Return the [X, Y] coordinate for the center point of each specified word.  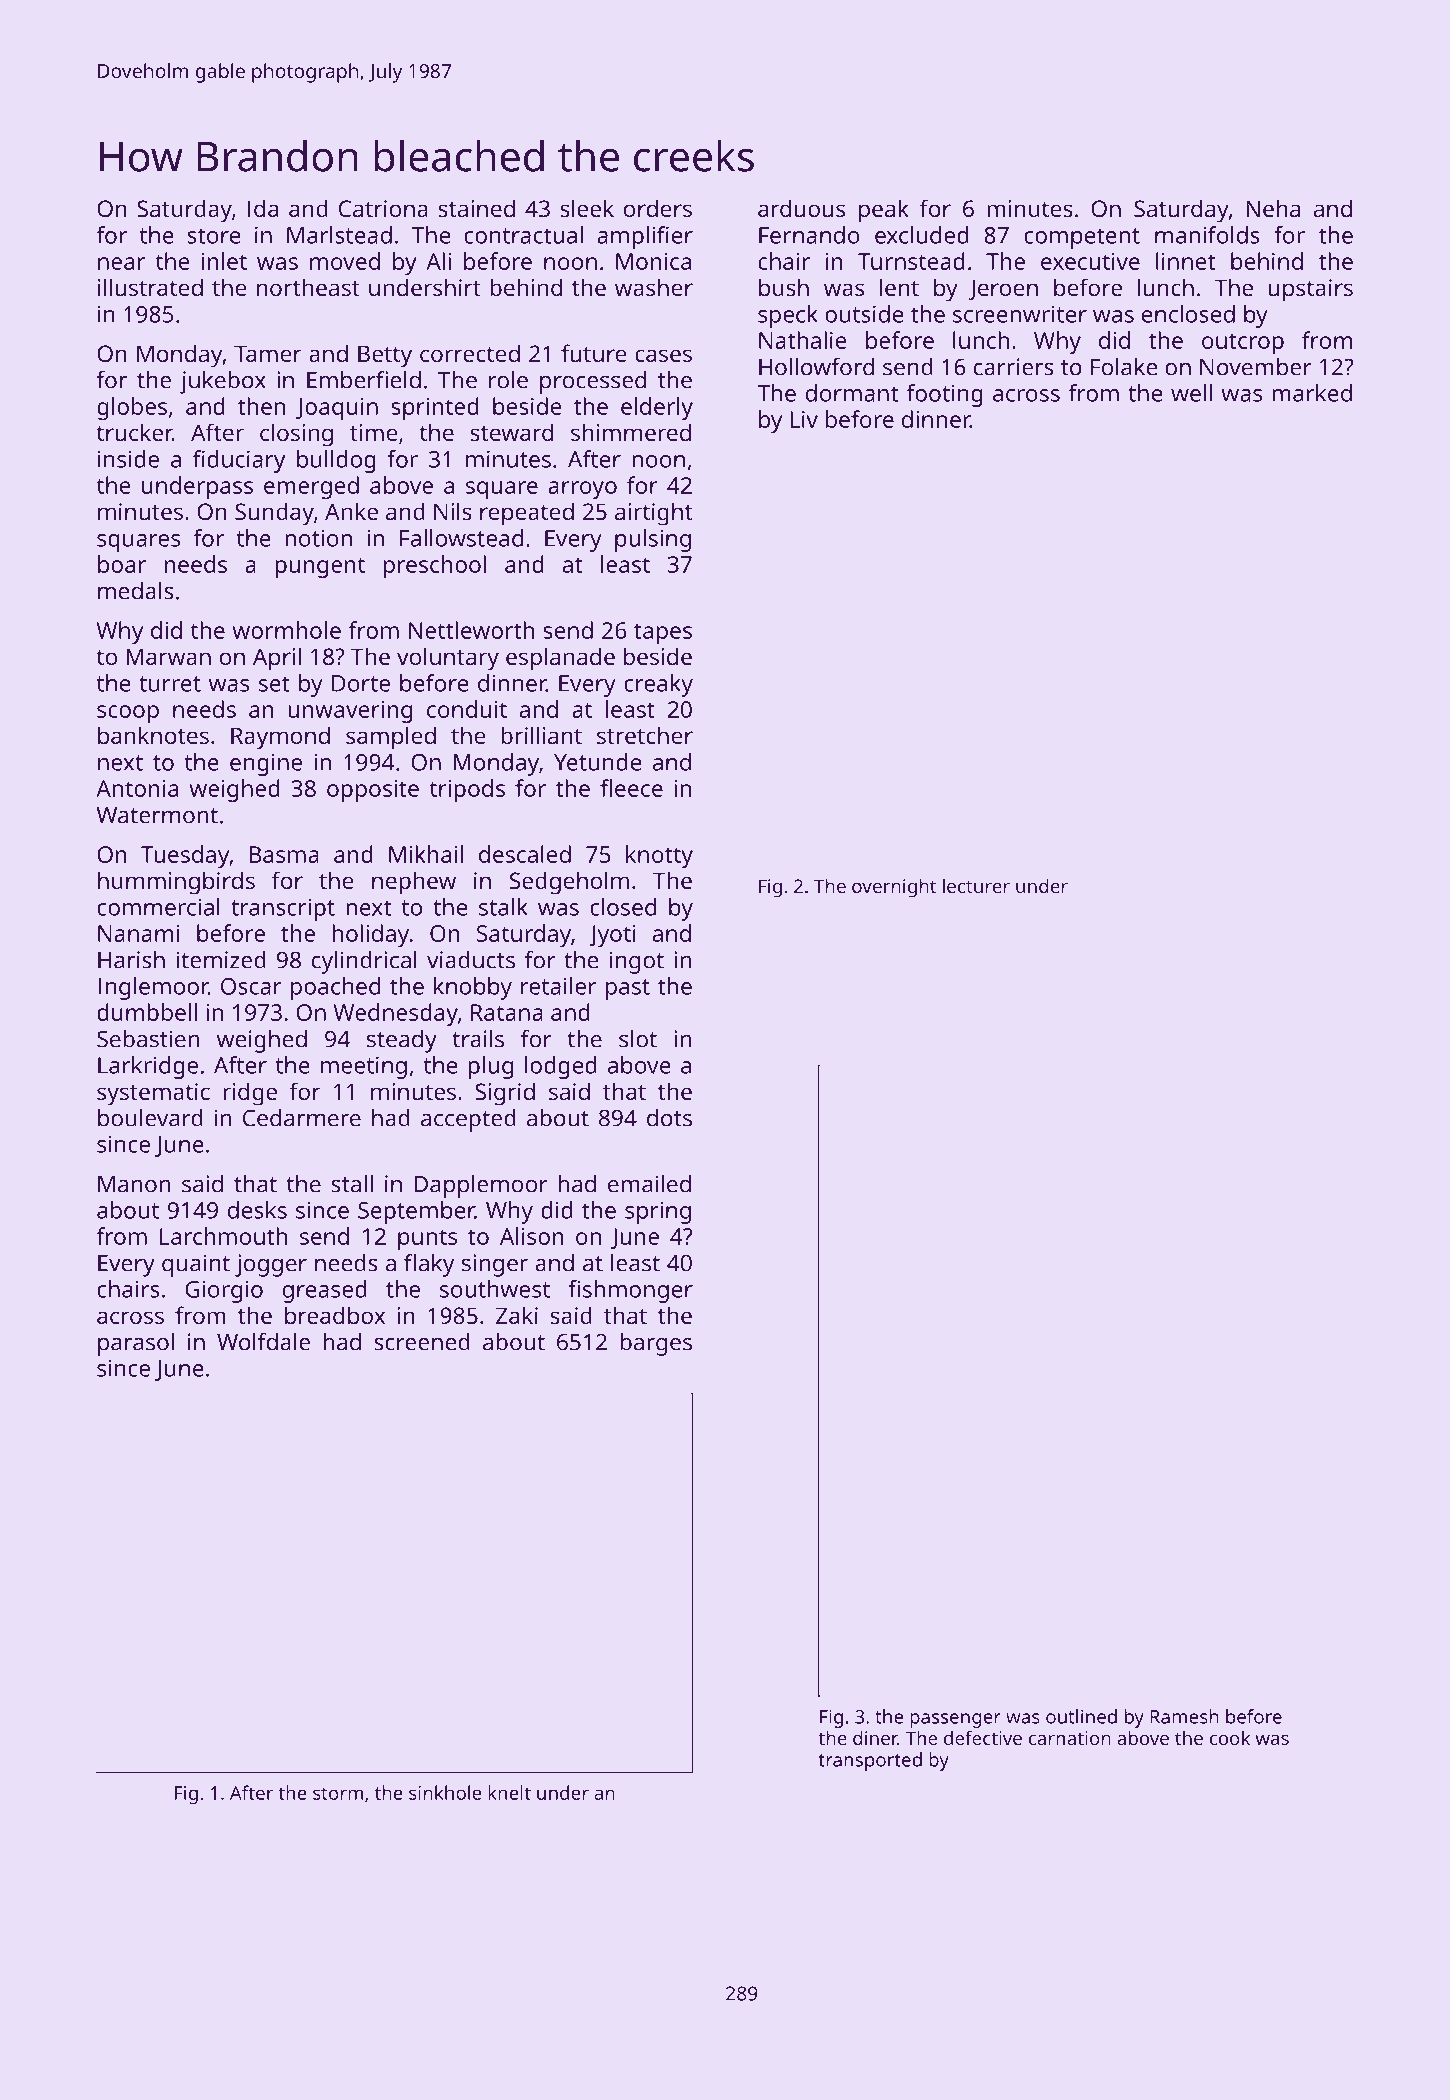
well [1191, 393]
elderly [657, 408]
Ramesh [1184, 1716]
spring [658, 1212]
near [121, 263]
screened [422, 1342]
